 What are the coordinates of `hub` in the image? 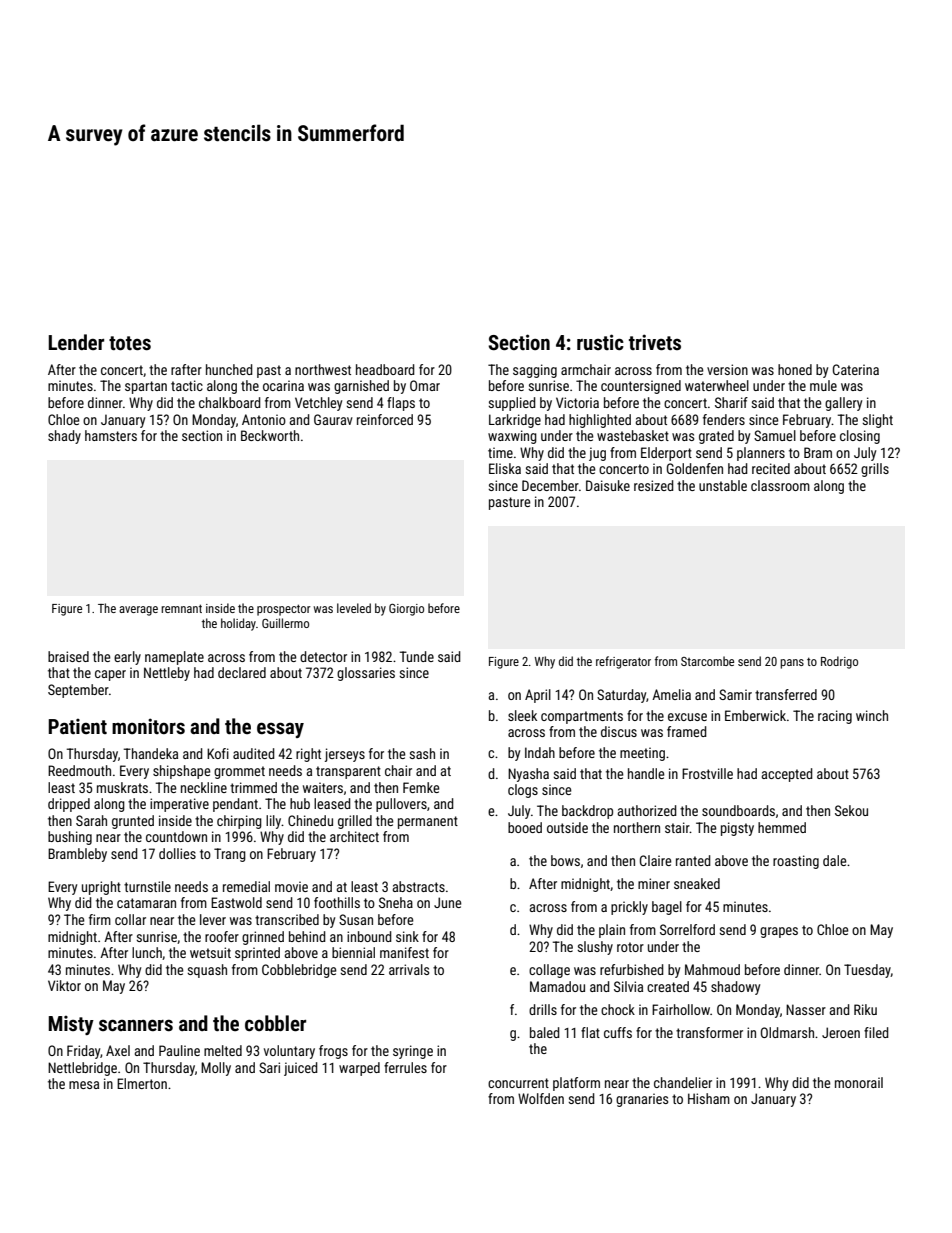 It's located at (300, 803).
